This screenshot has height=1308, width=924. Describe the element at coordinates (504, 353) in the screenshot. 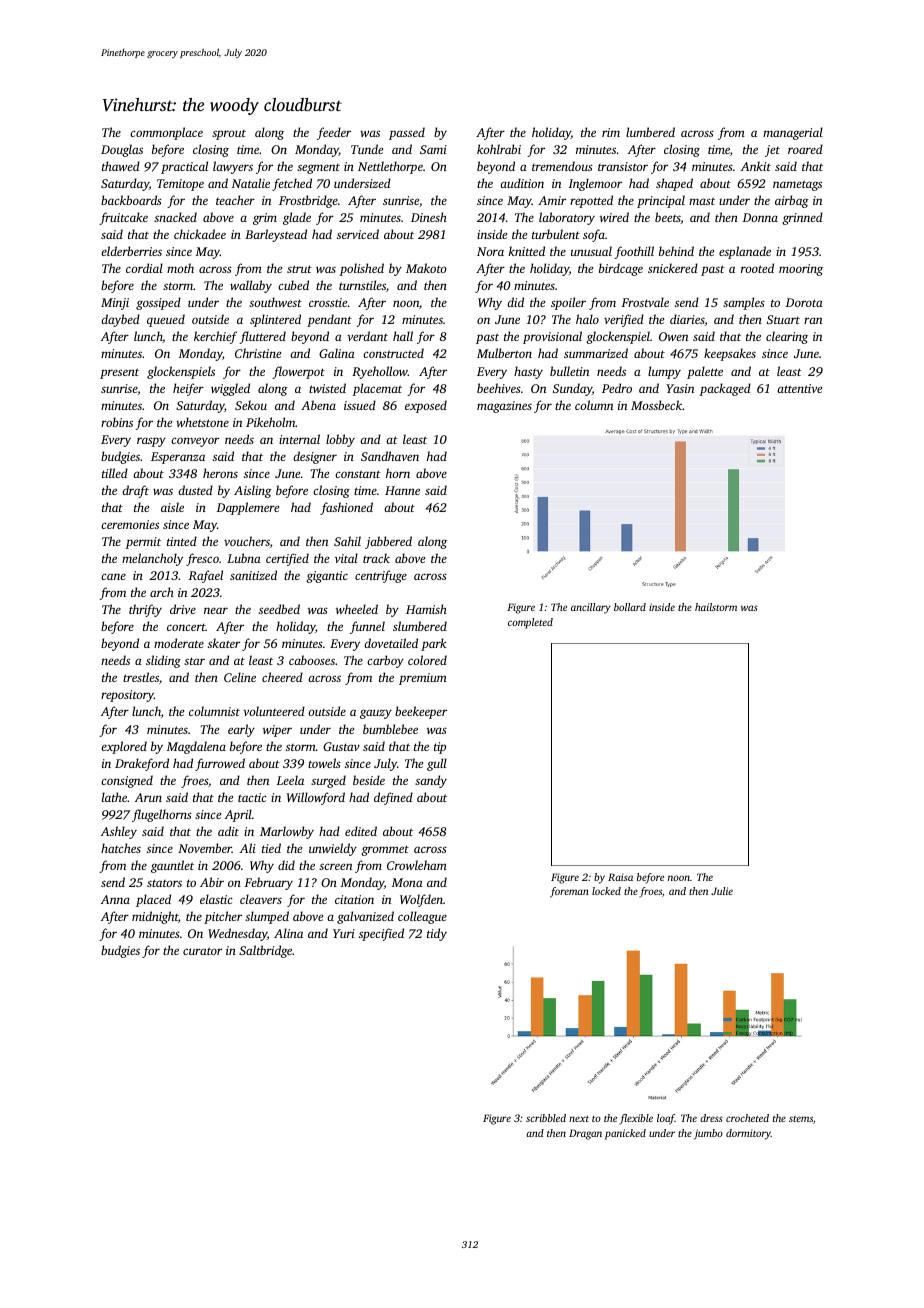

I see `Mulberton` at that location.
